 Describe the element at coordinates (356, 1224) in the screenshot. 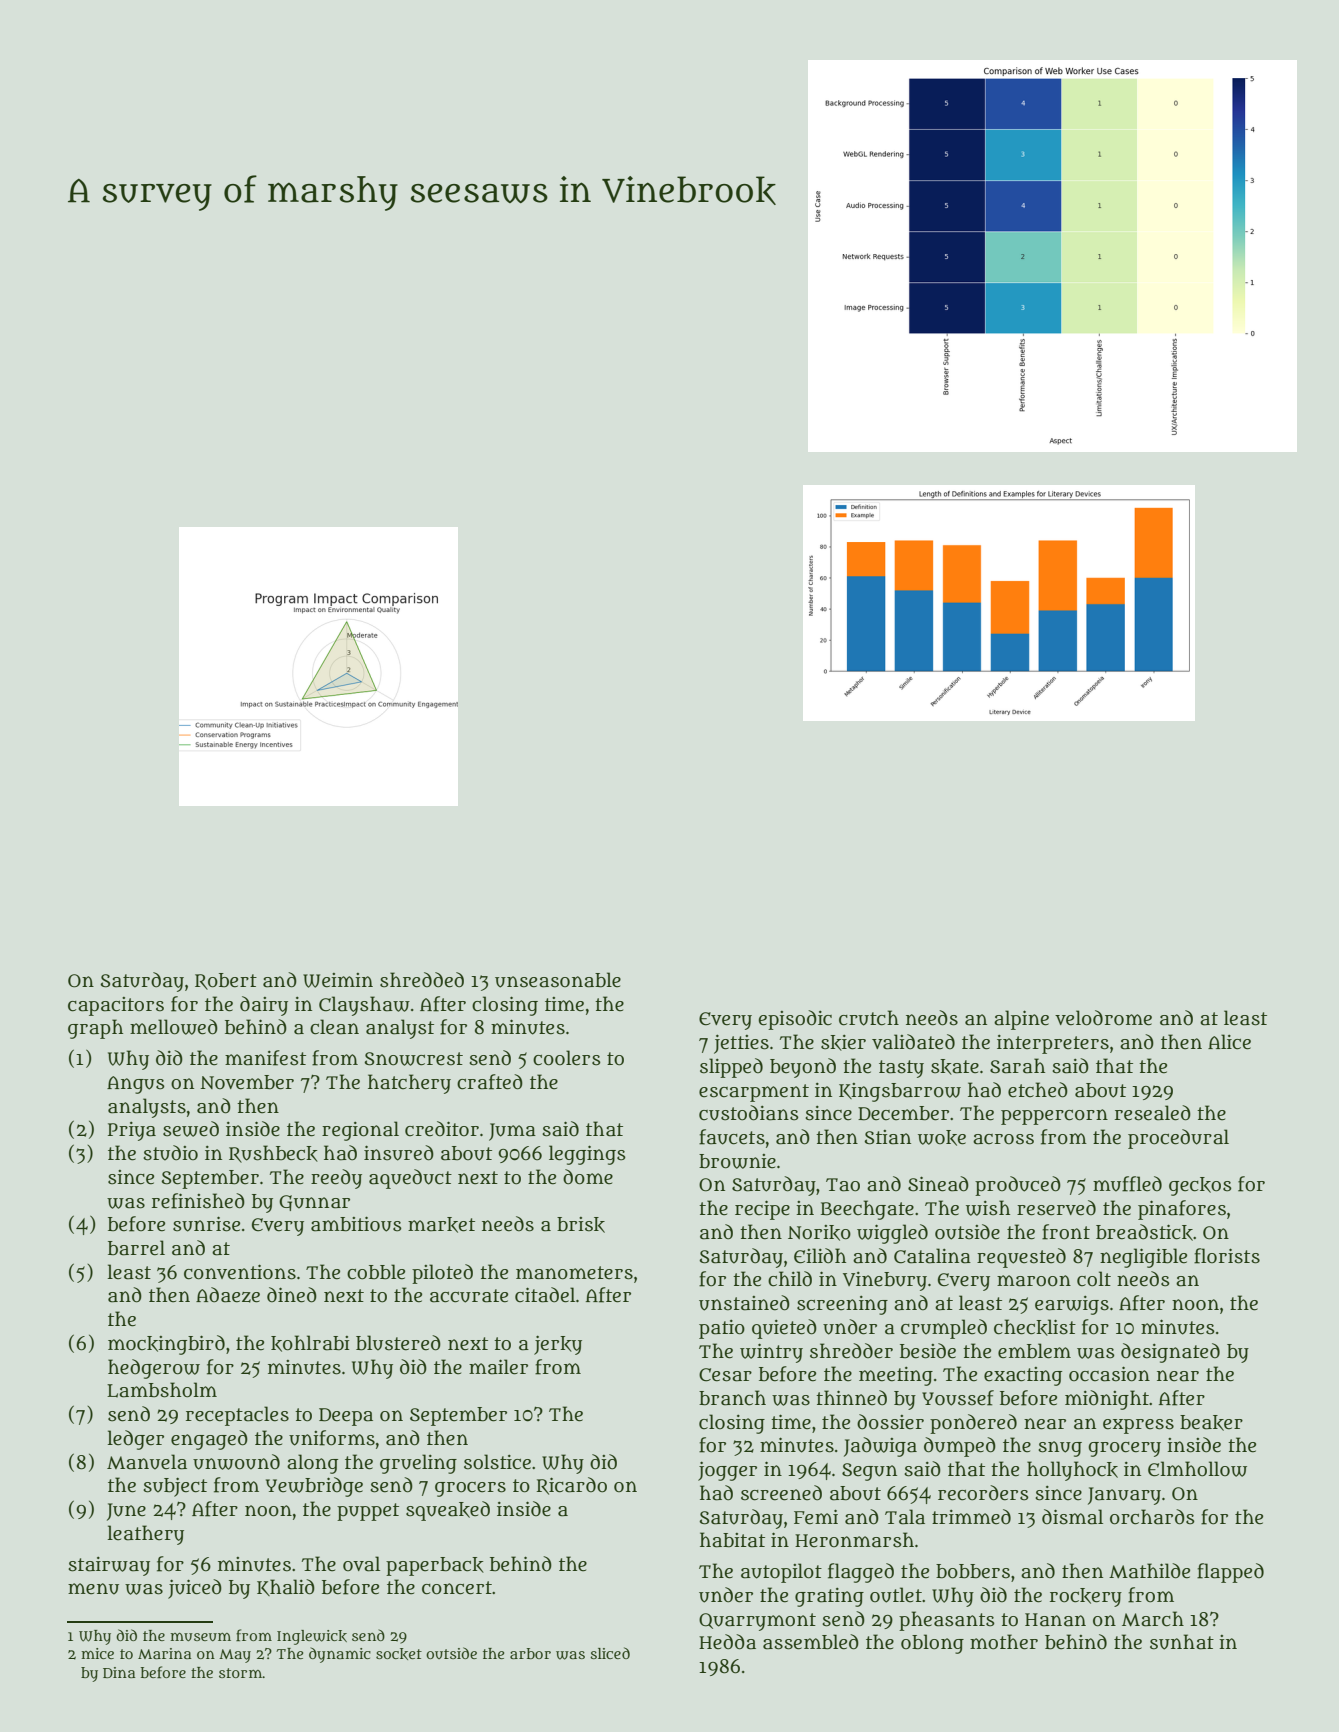

I see `ambitious` at that location.
